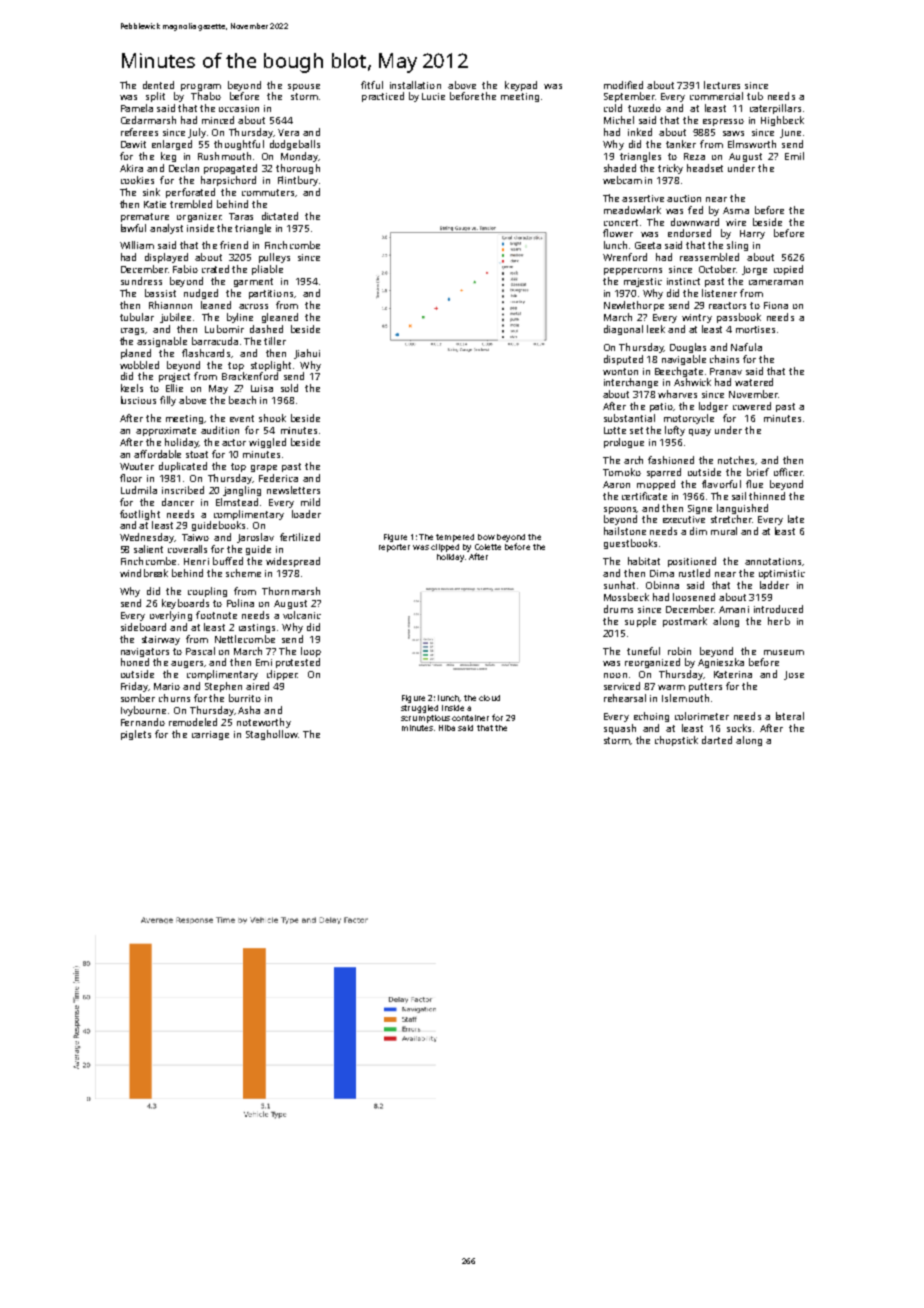 This document has height=1308, width=924. What do you see at coordinates (716, 96) in the document?
I see `commercial` at bounding box center [716, 96].
